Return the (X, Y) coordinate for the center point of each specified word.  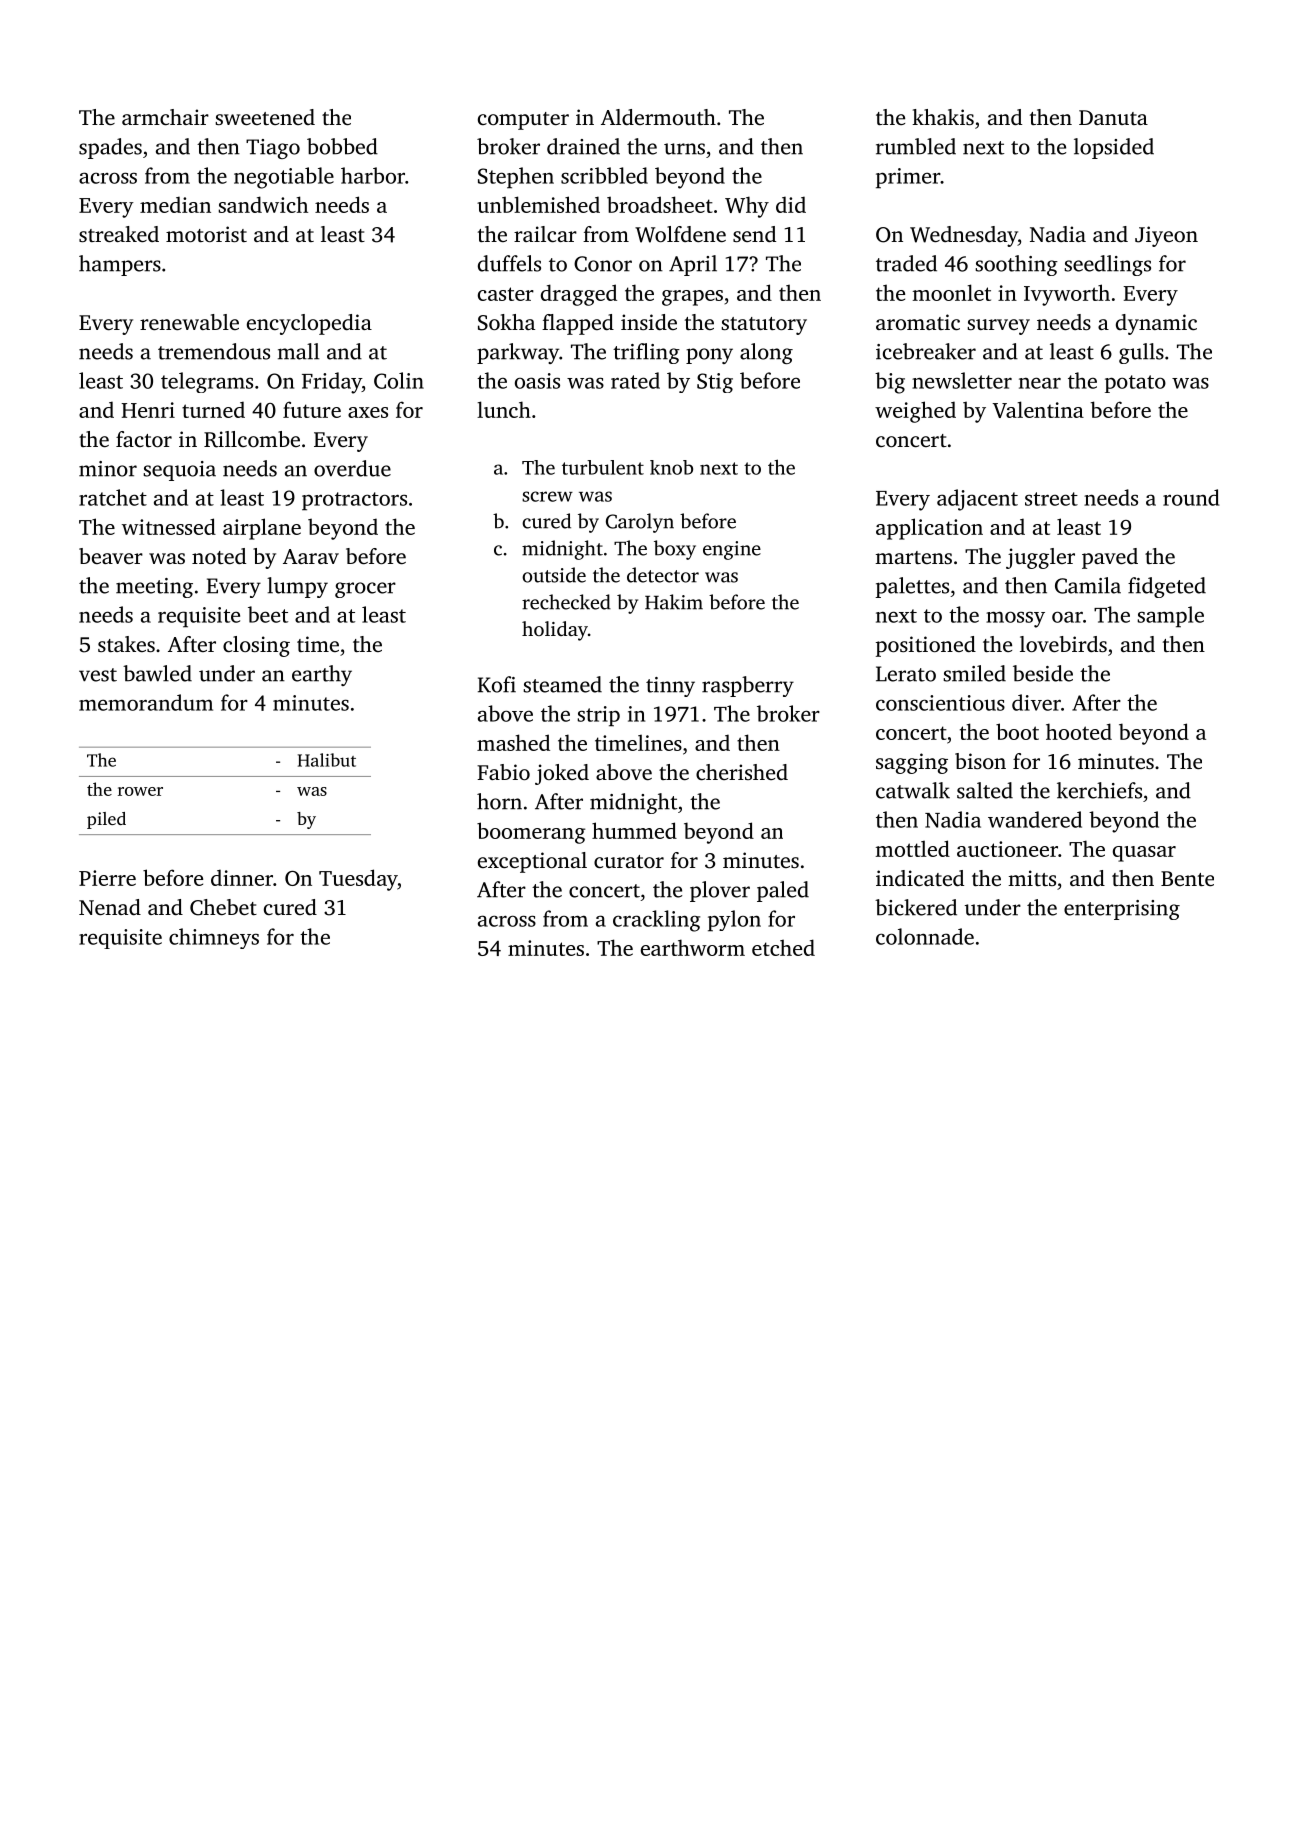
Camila (1088, 585)
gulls (1141, 353)
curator (629, 861)
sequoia (179, 471)
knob (671, 467)
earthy (322, 675)
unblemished (538, 204)
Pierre (107, 878)
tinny (670, 687)
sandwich (263, 204)
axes (368, 412)
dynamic (1156, 324)
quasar (1144, 854)
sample (1170, 617)
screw (547, 496)
